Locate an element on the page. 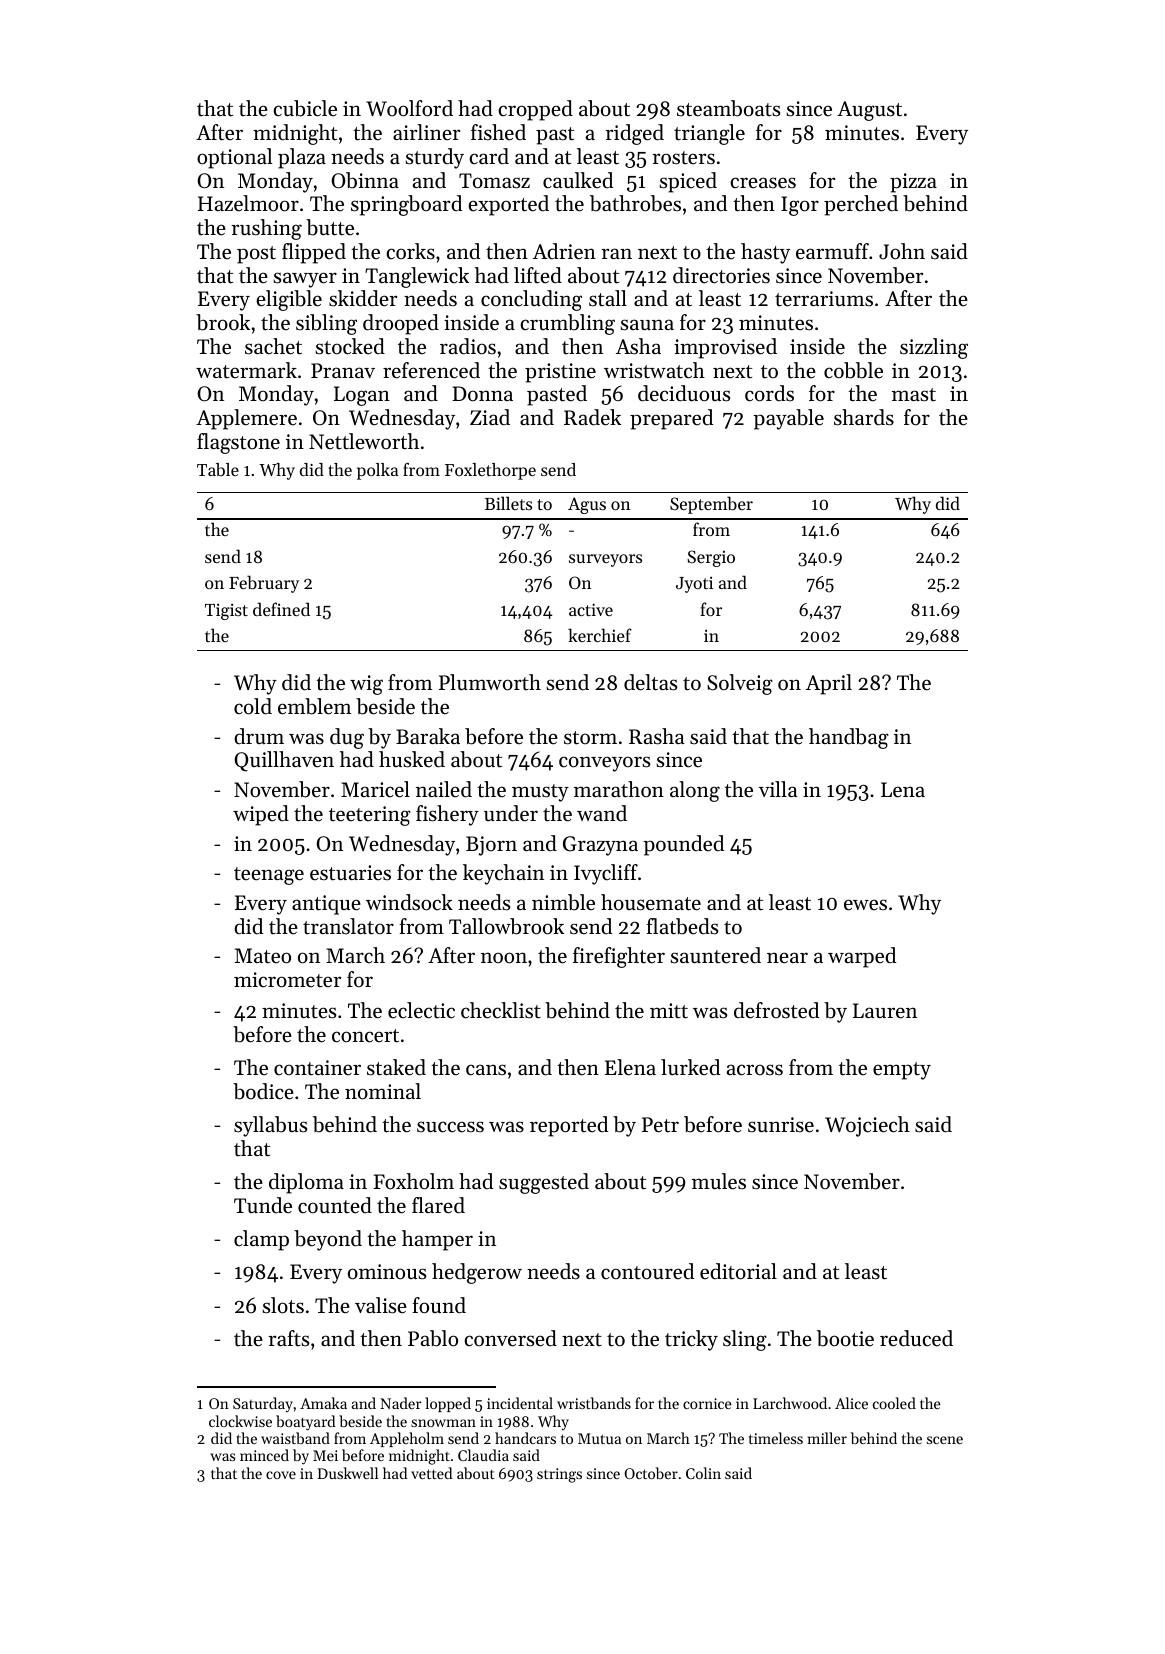 This image has width=1165, height=1654. steamboats is located at coordinates (728, 108).
